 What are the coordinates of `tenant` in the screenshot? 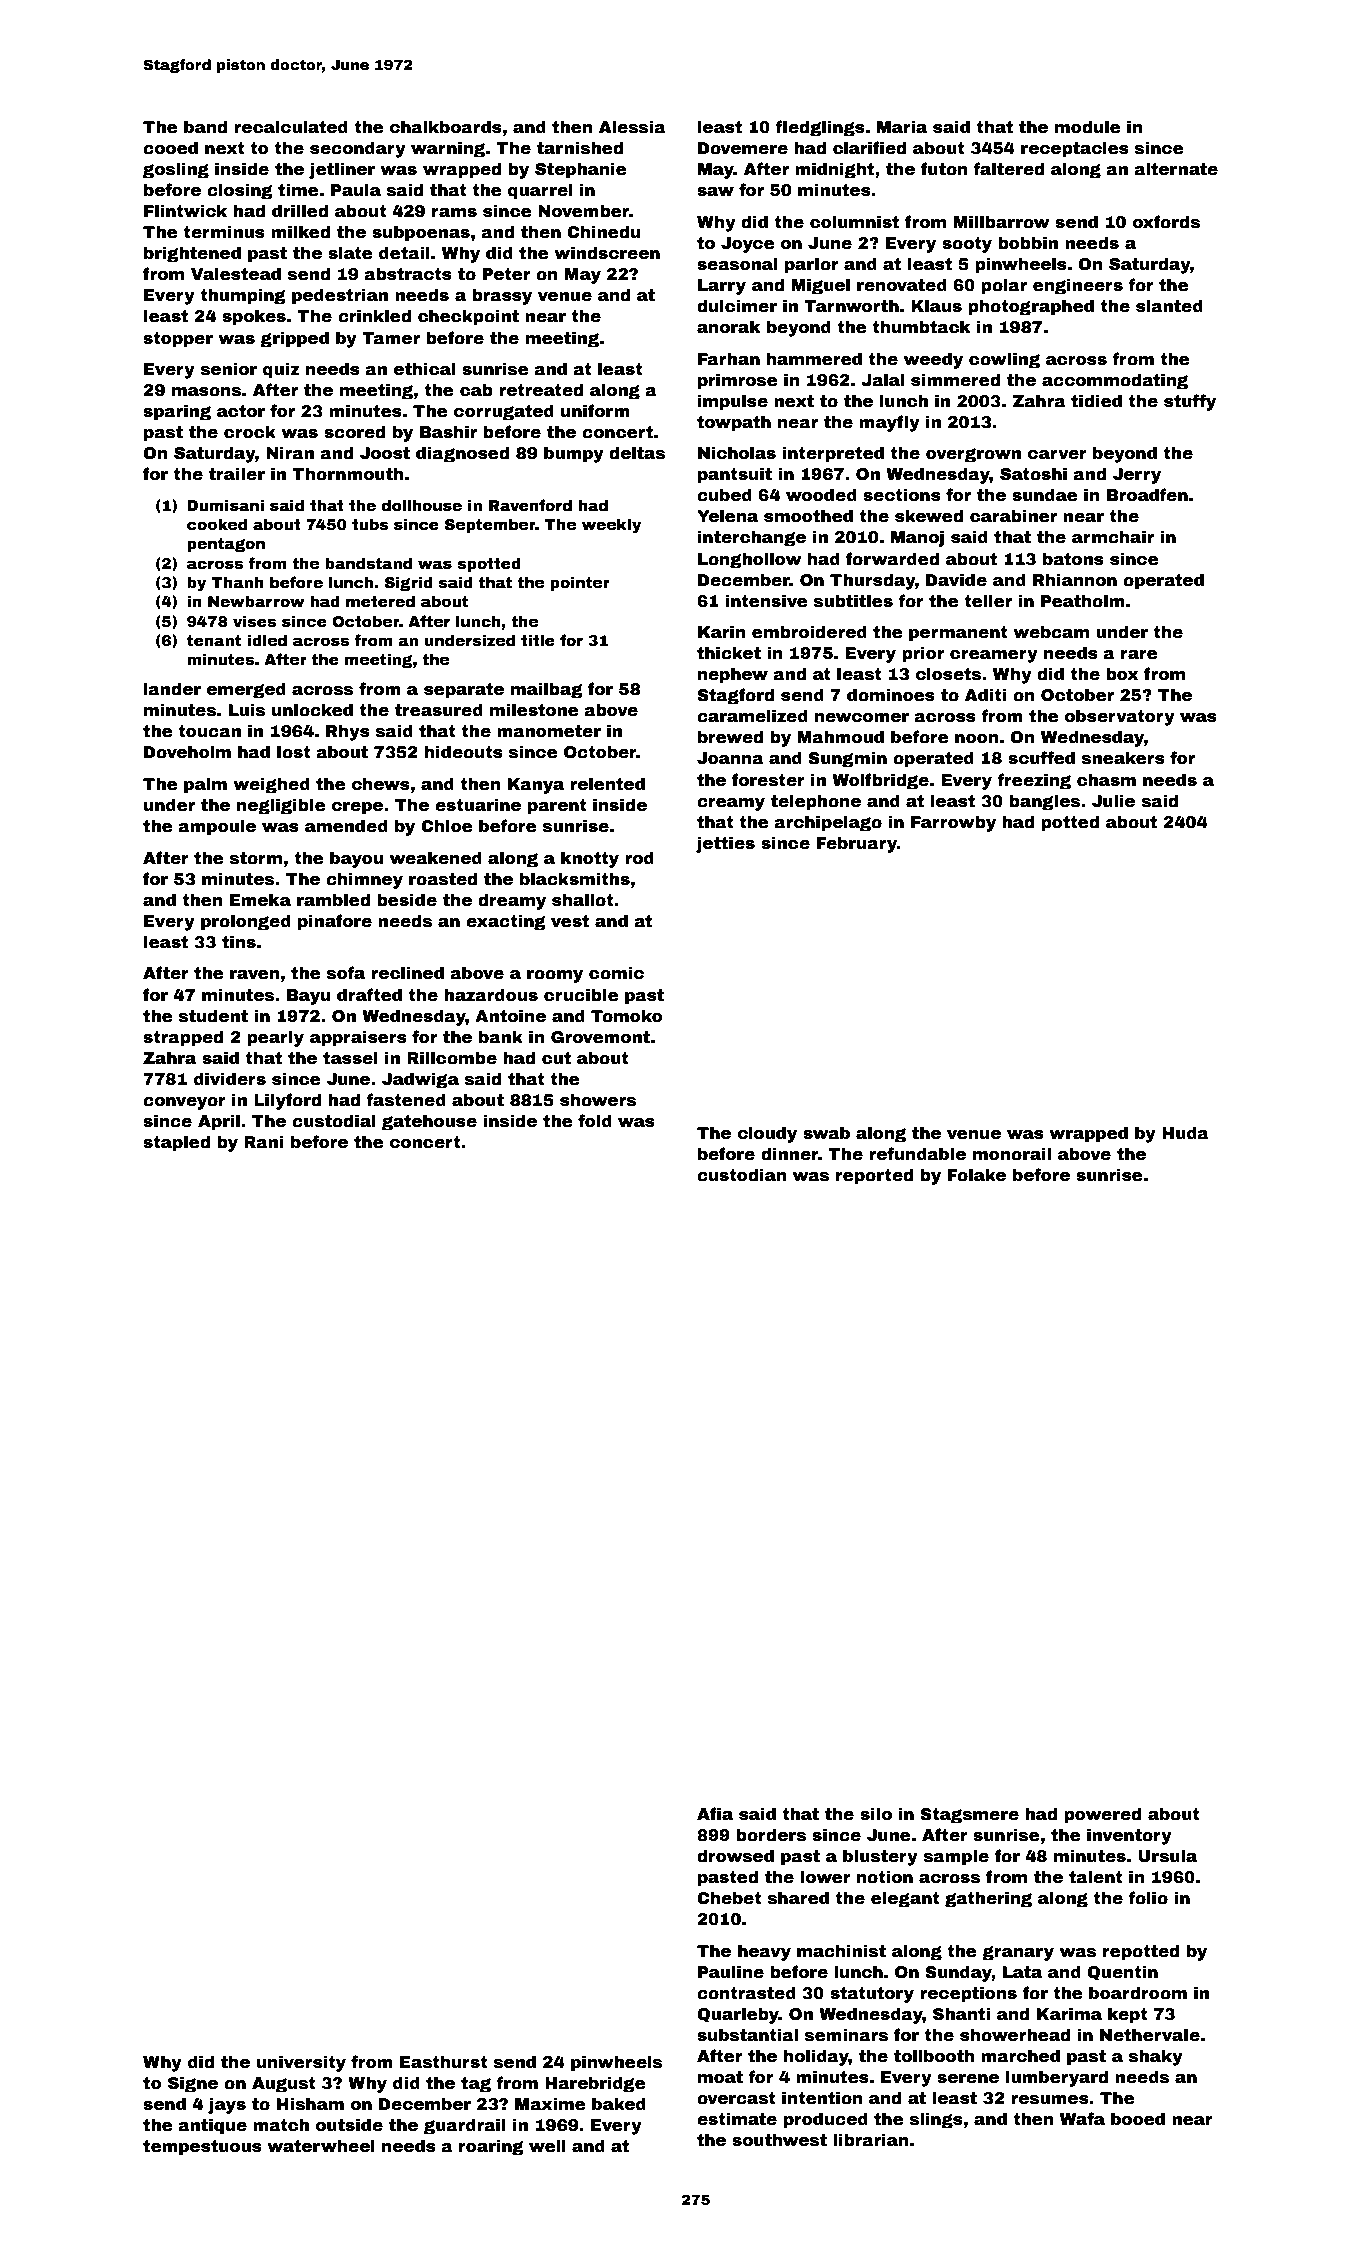 It's located at (214, 640).
